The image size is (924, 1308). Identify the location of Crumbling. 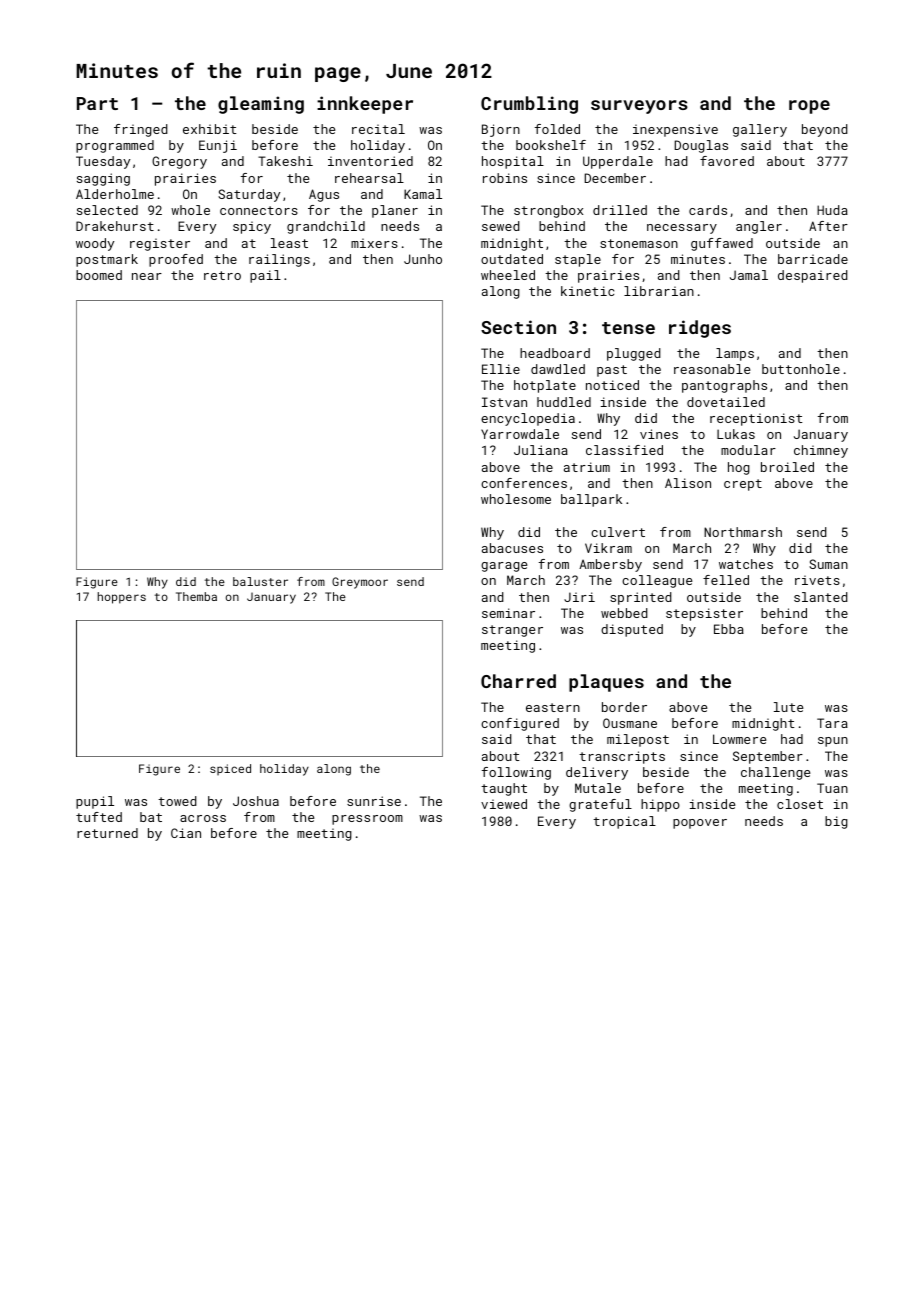
(529, 105).
